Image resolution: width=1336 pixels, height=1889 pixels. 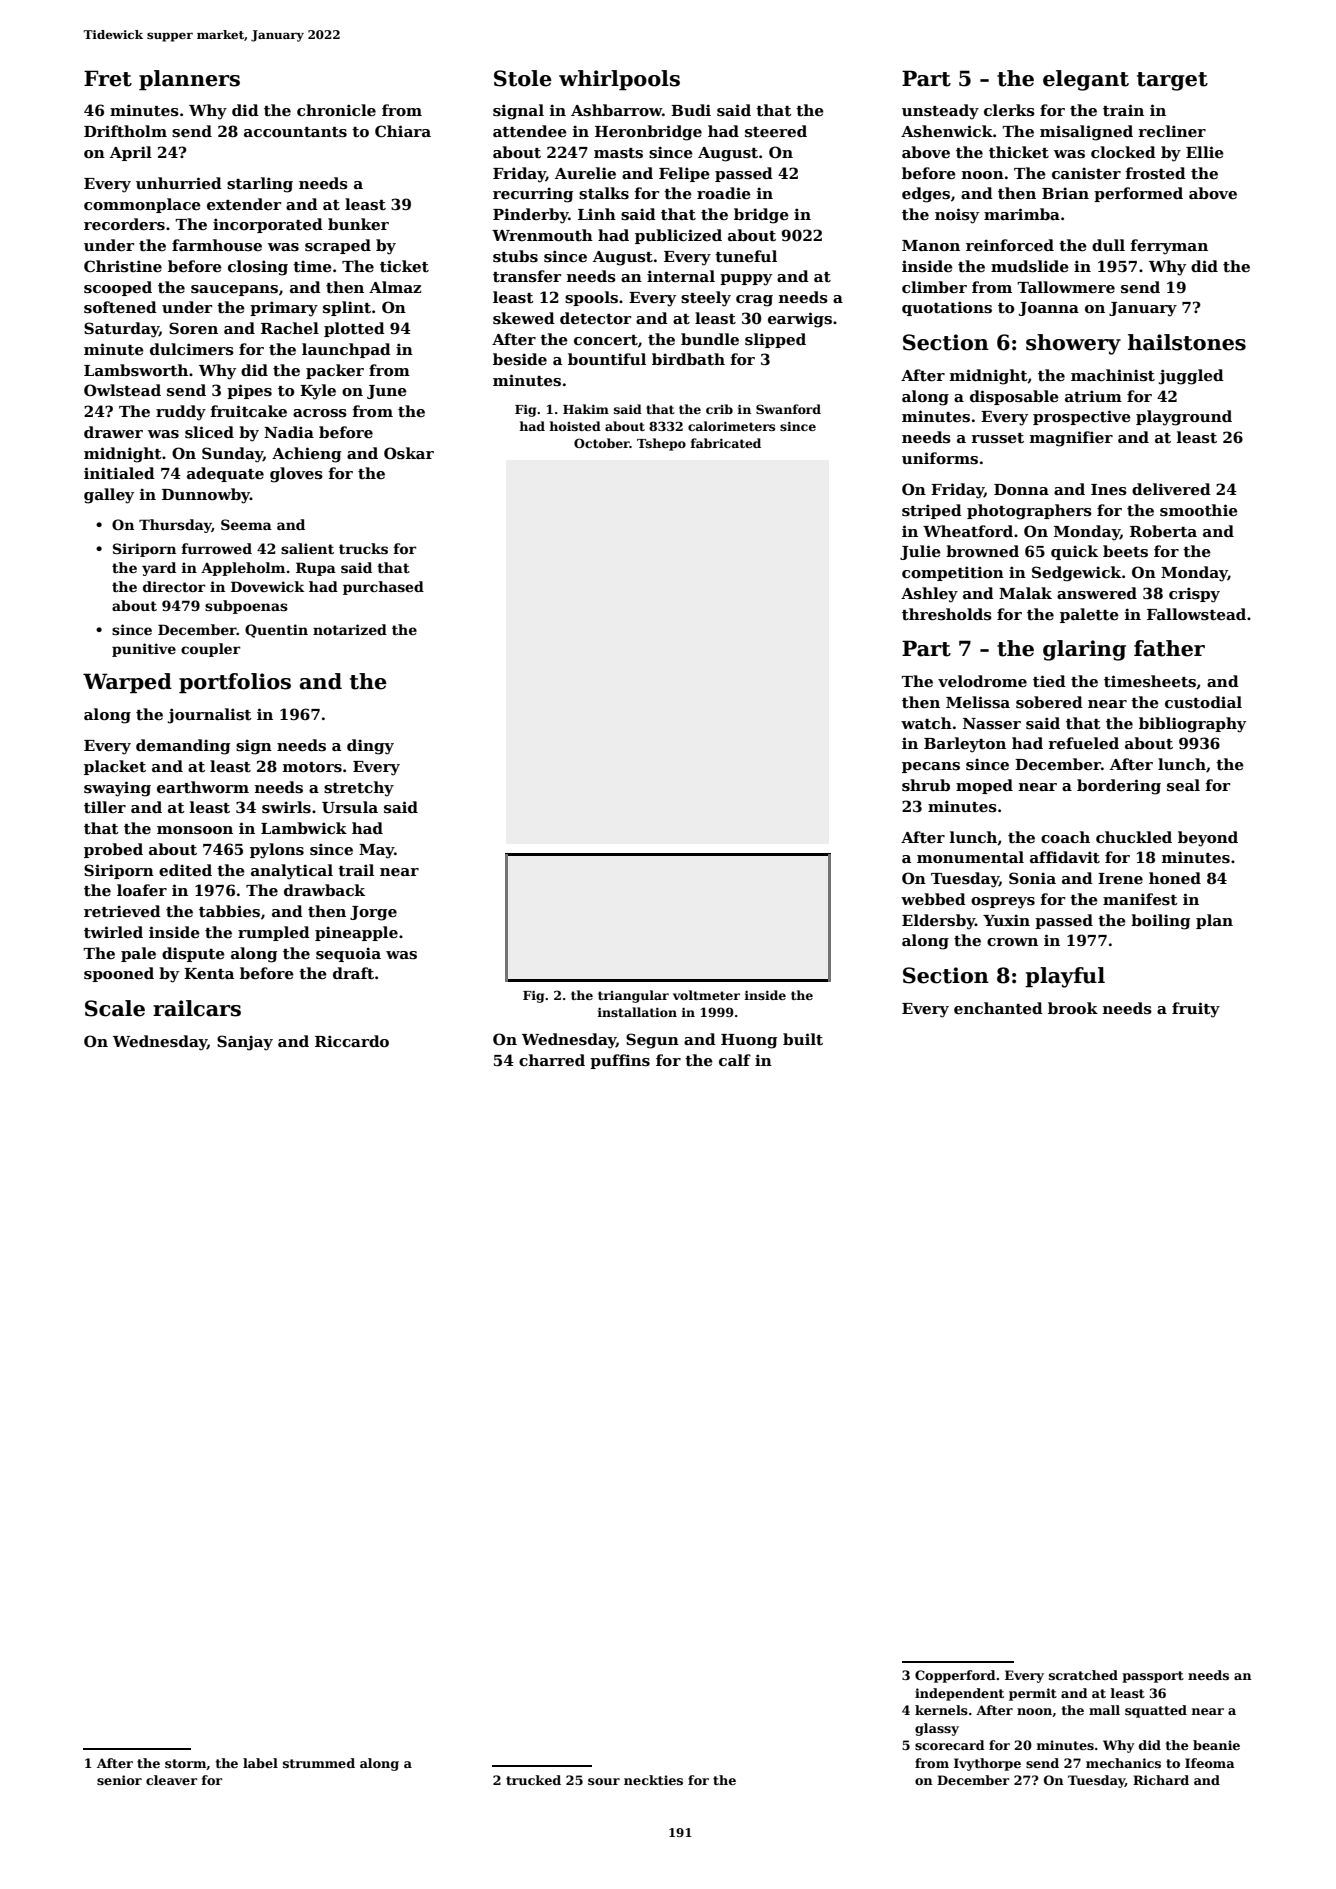 I want to click on label, so click(x=260, y=1763).
